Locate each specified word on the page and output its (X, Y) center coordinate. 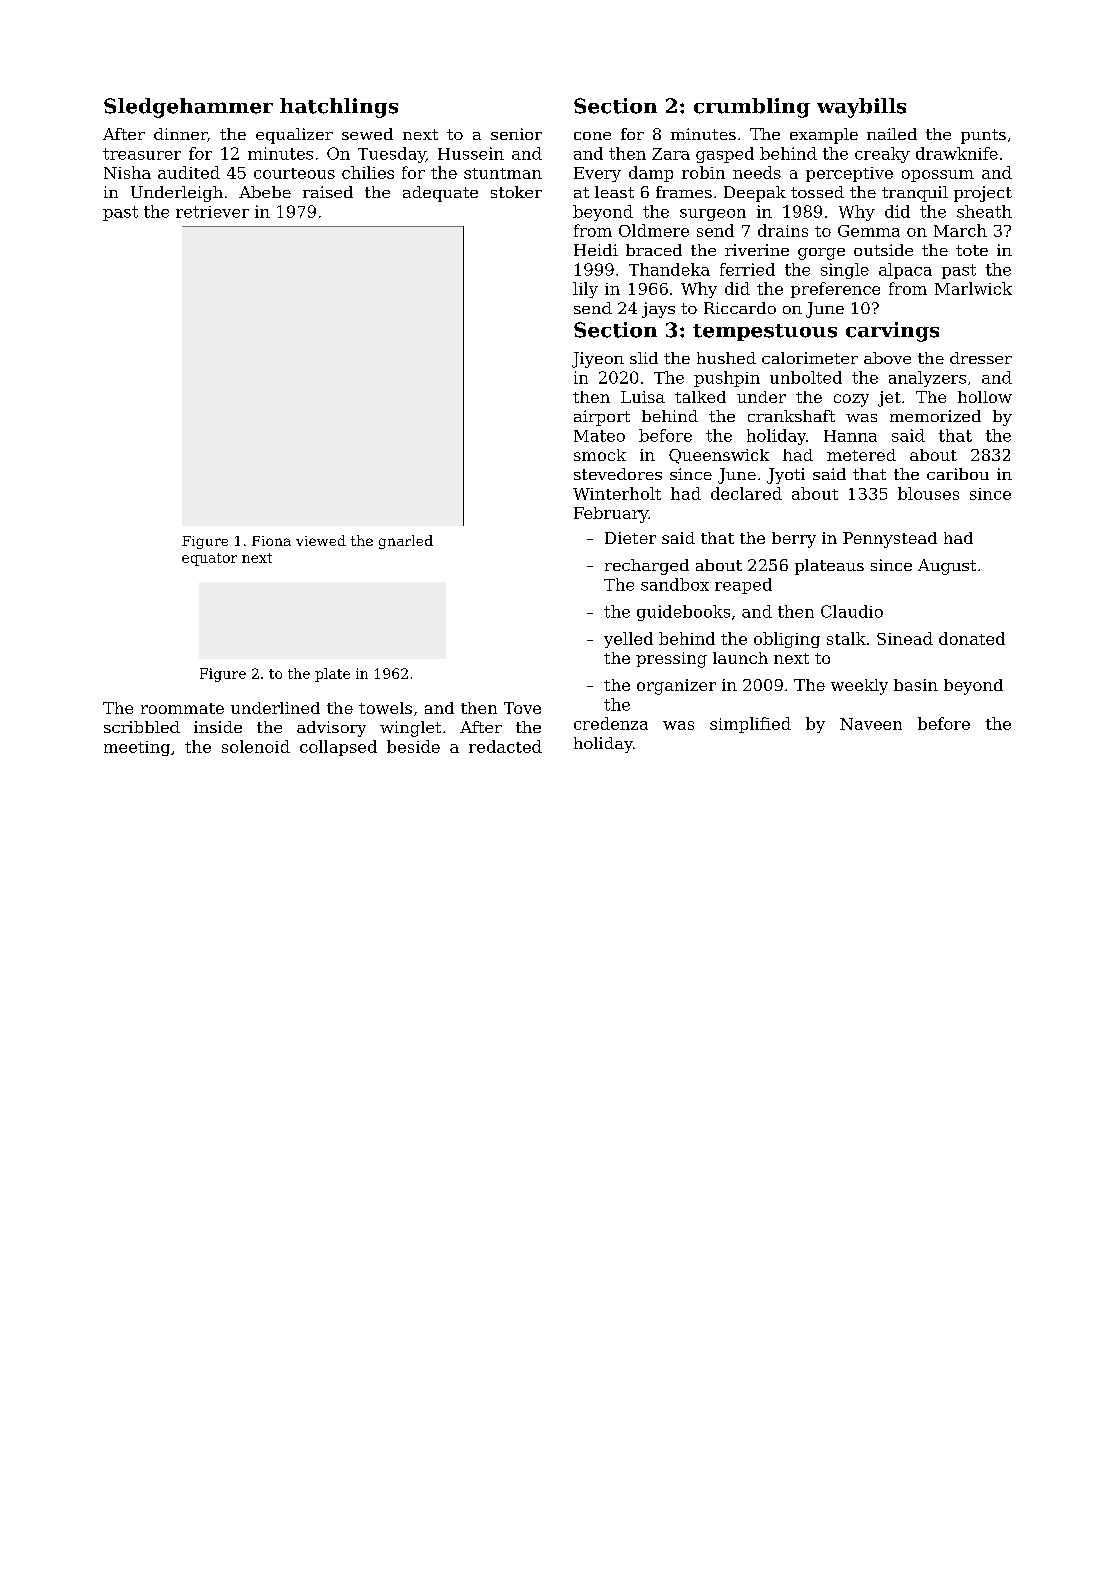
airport (602, 418)
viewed (321, 540)
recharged (647, 567)
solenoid (256, 746)
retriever (212, 212)
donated (972, 638)
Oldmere (654, 230)
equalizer (294, 136)
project (983, 194)
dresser (981, 358)
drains (783, 230)
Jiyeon (598, 360)
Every (597, 174)
